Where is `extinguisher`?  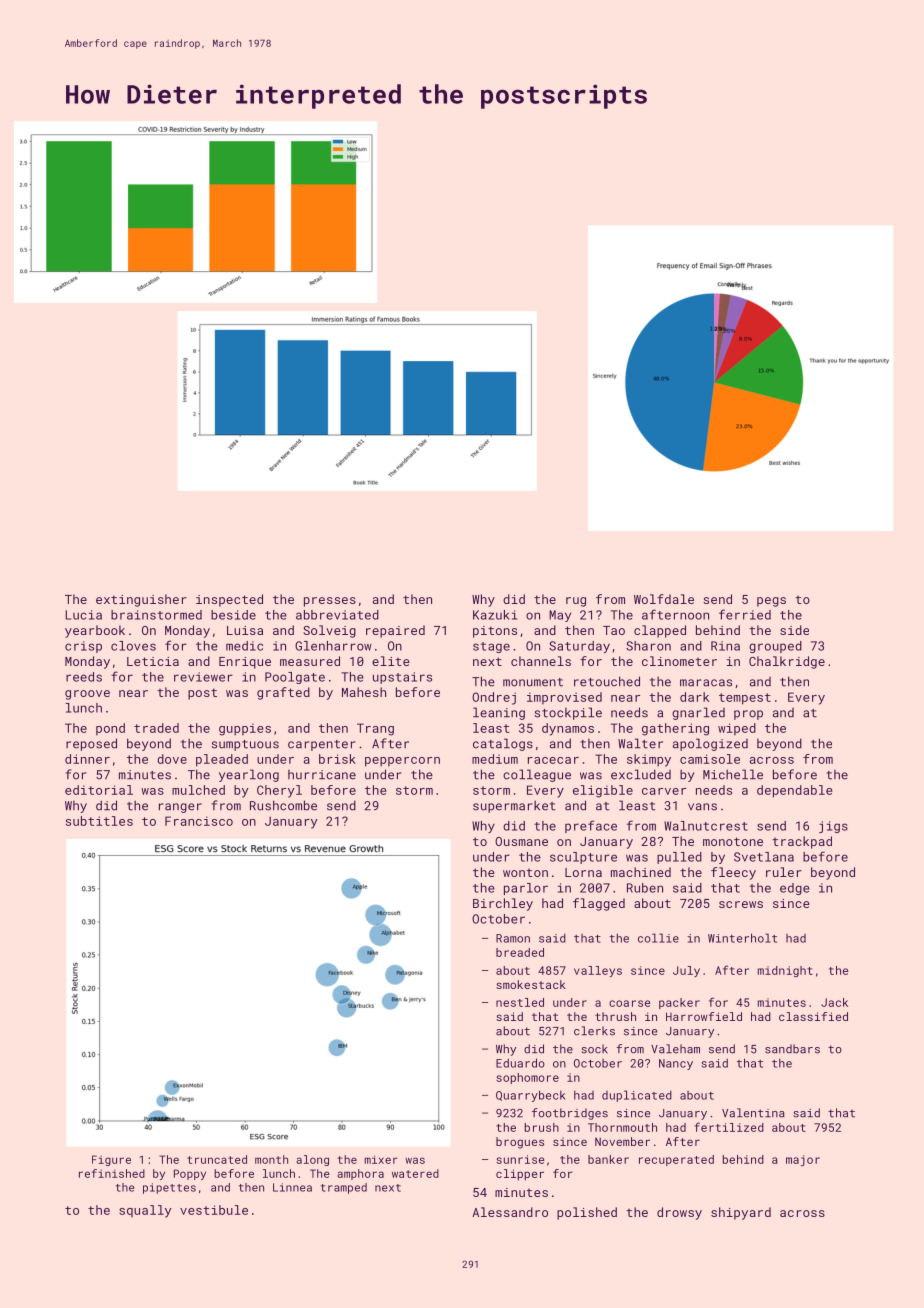
extinguisher is located at coordinates (141, 600).
